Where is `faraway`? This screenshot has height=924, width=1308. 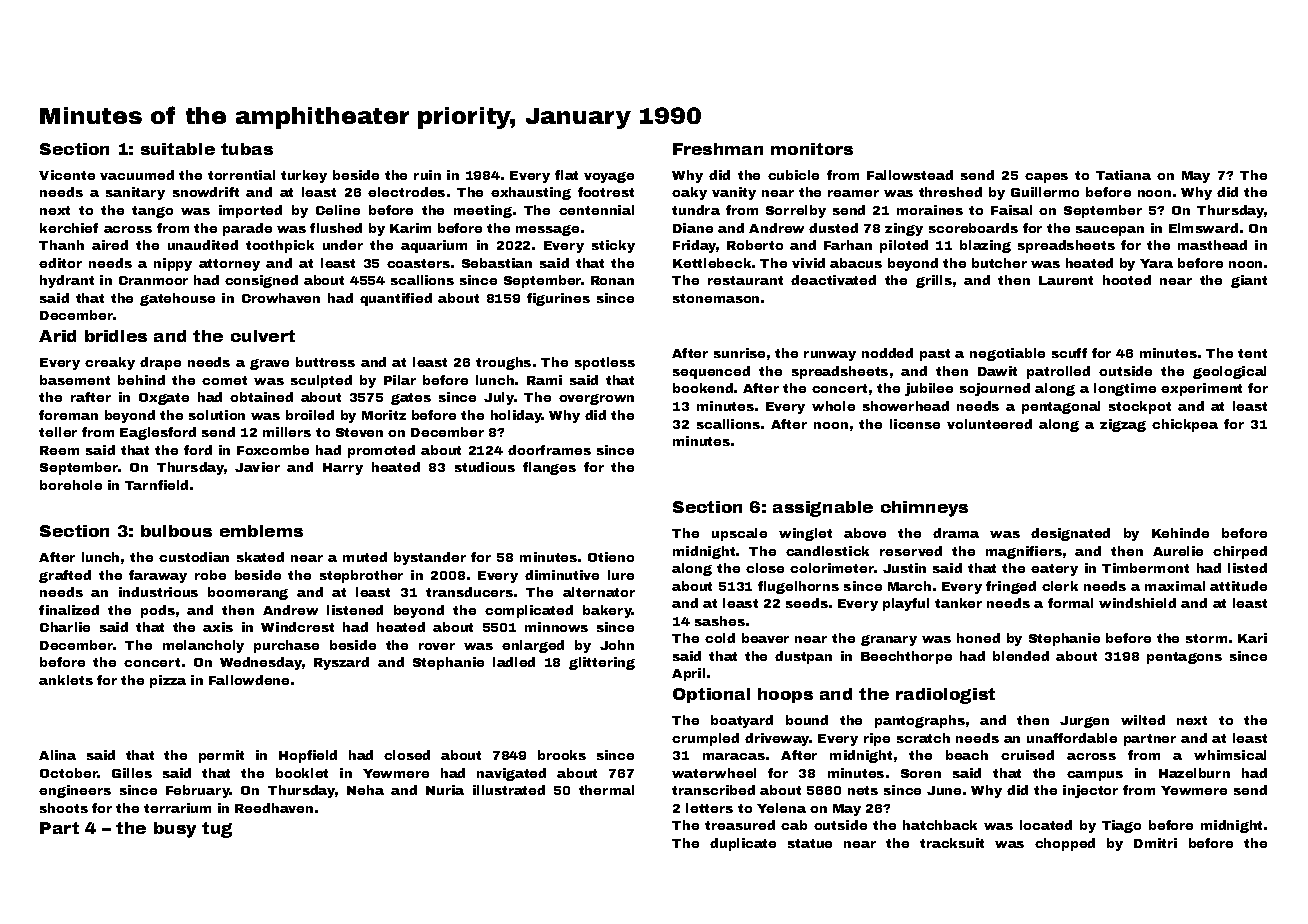
faraway is located at coordinates (158, 576).
